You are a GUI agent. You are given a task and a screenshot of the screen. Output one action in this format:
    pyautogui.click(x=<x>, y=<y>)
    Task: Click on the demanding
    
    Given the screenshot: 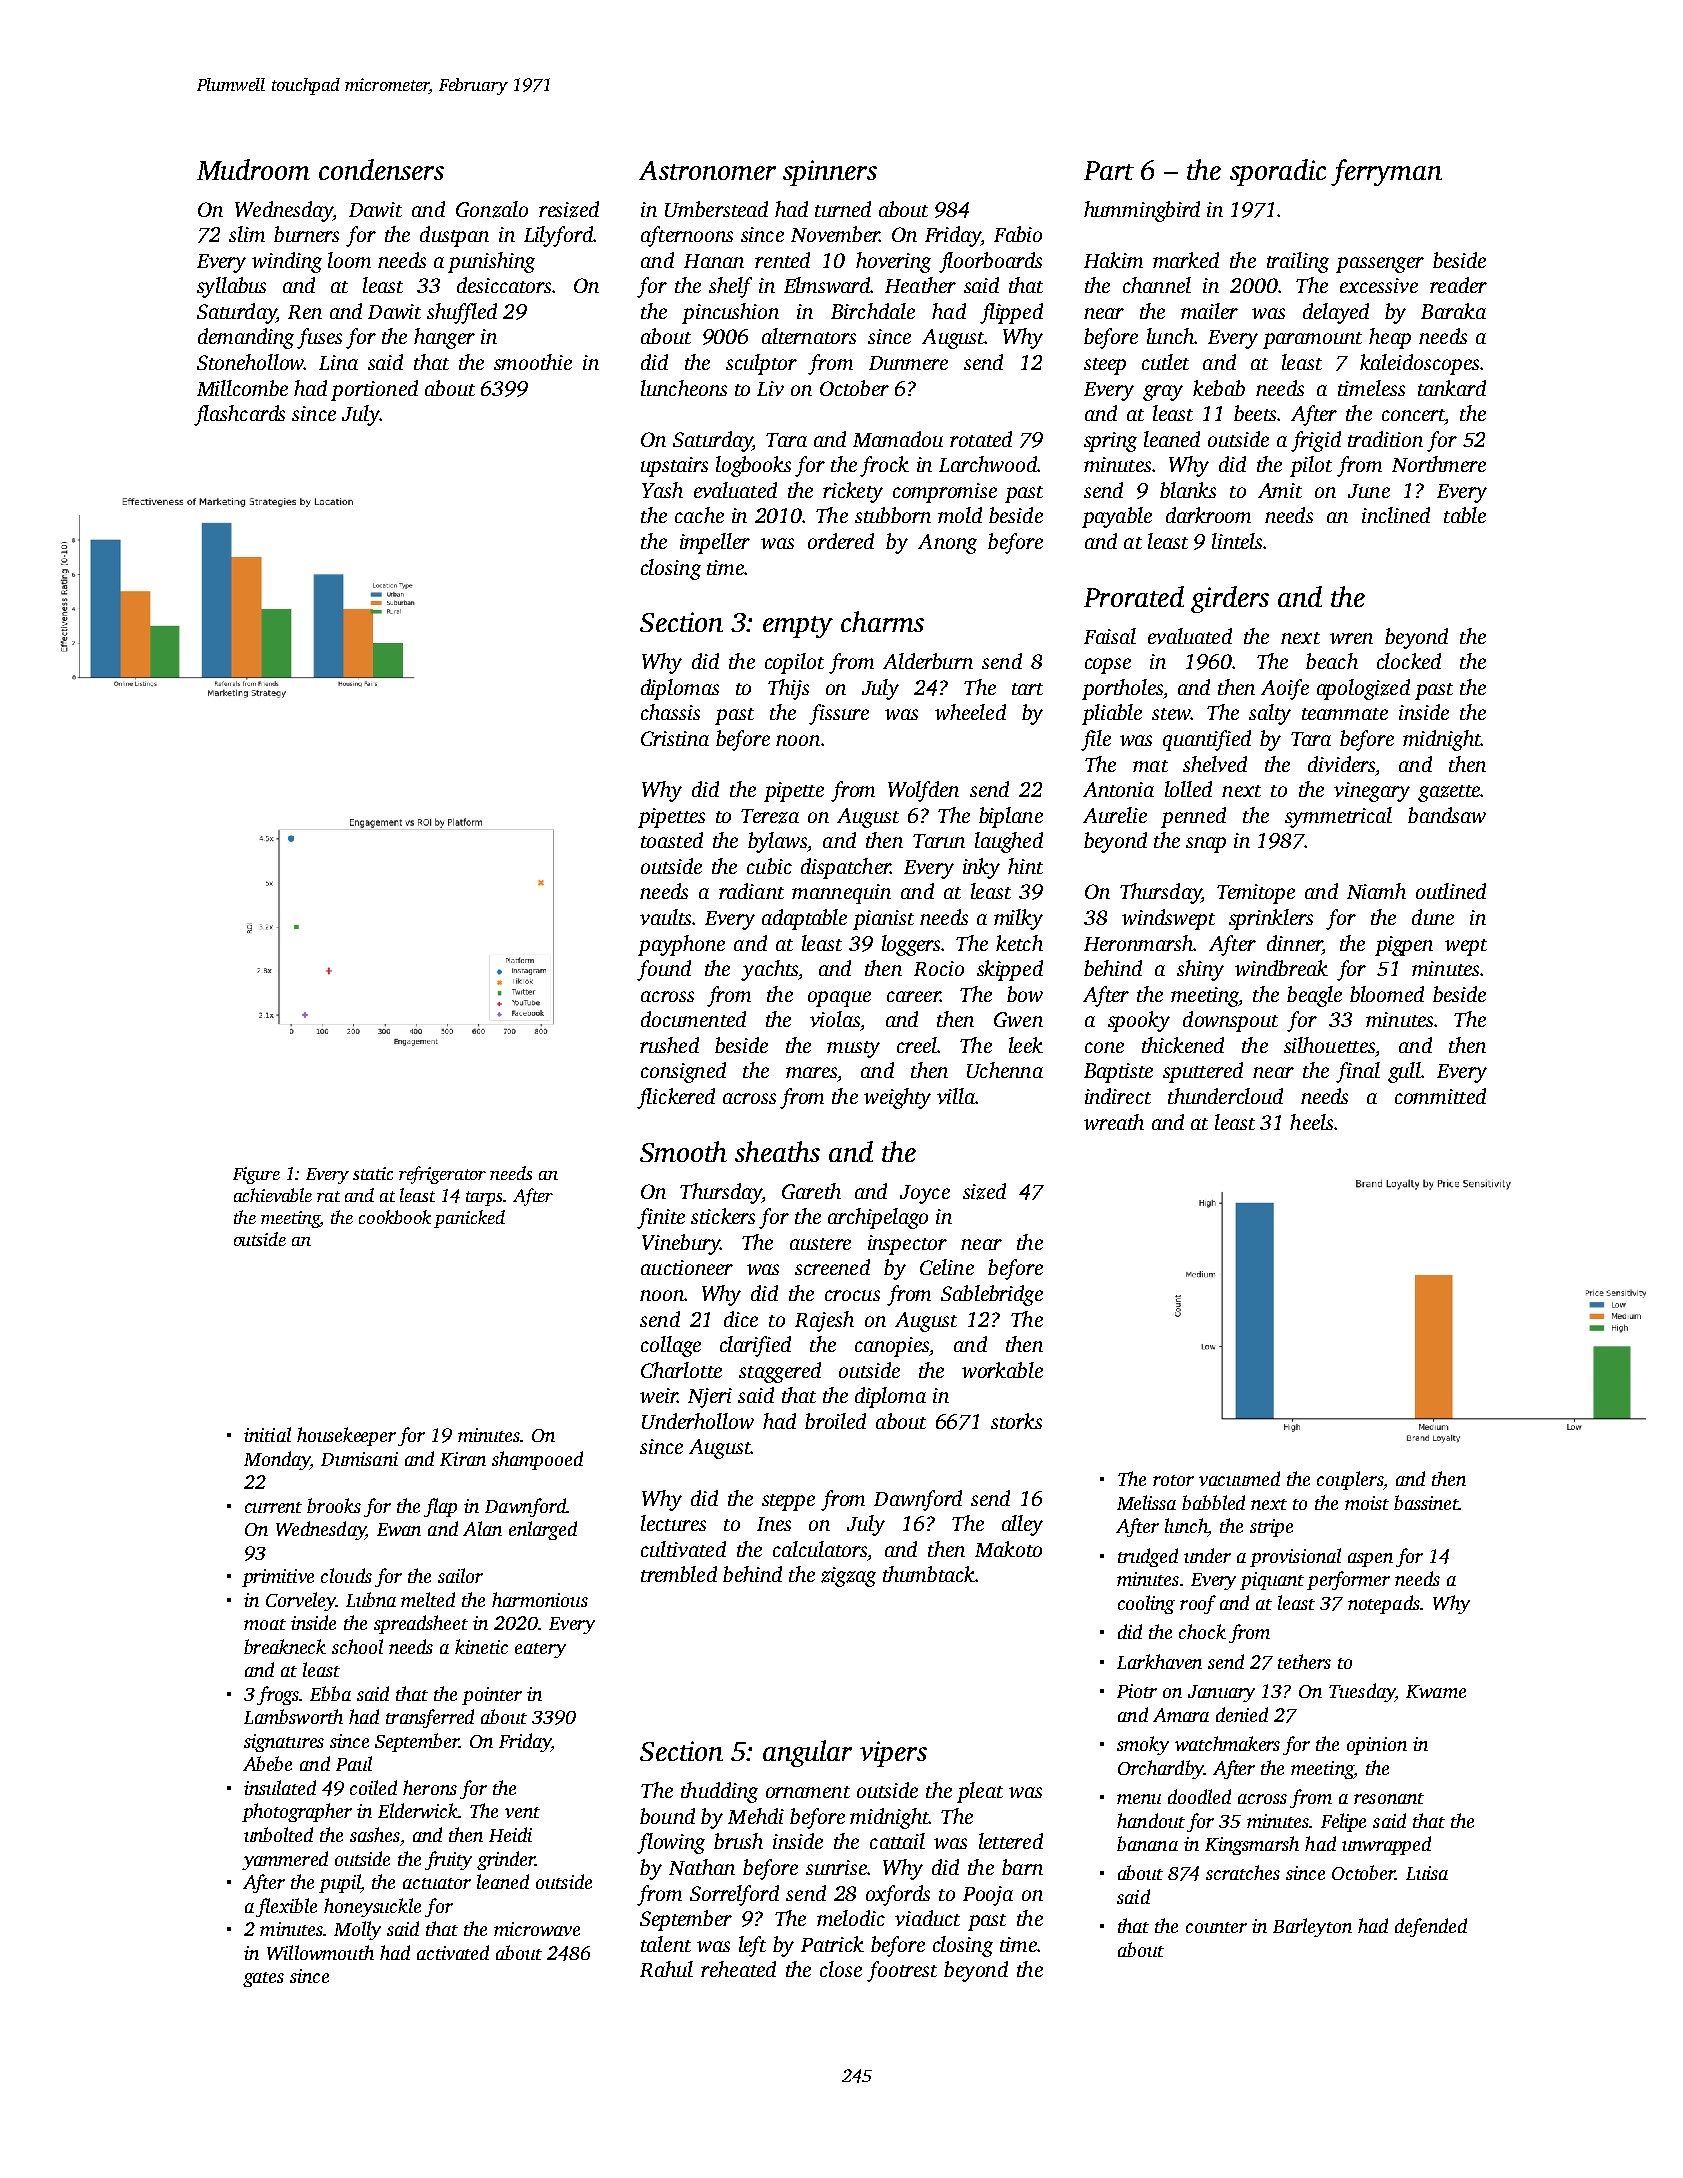 What is the action you would take?
    pyautogui.click(x=246, y=338)
